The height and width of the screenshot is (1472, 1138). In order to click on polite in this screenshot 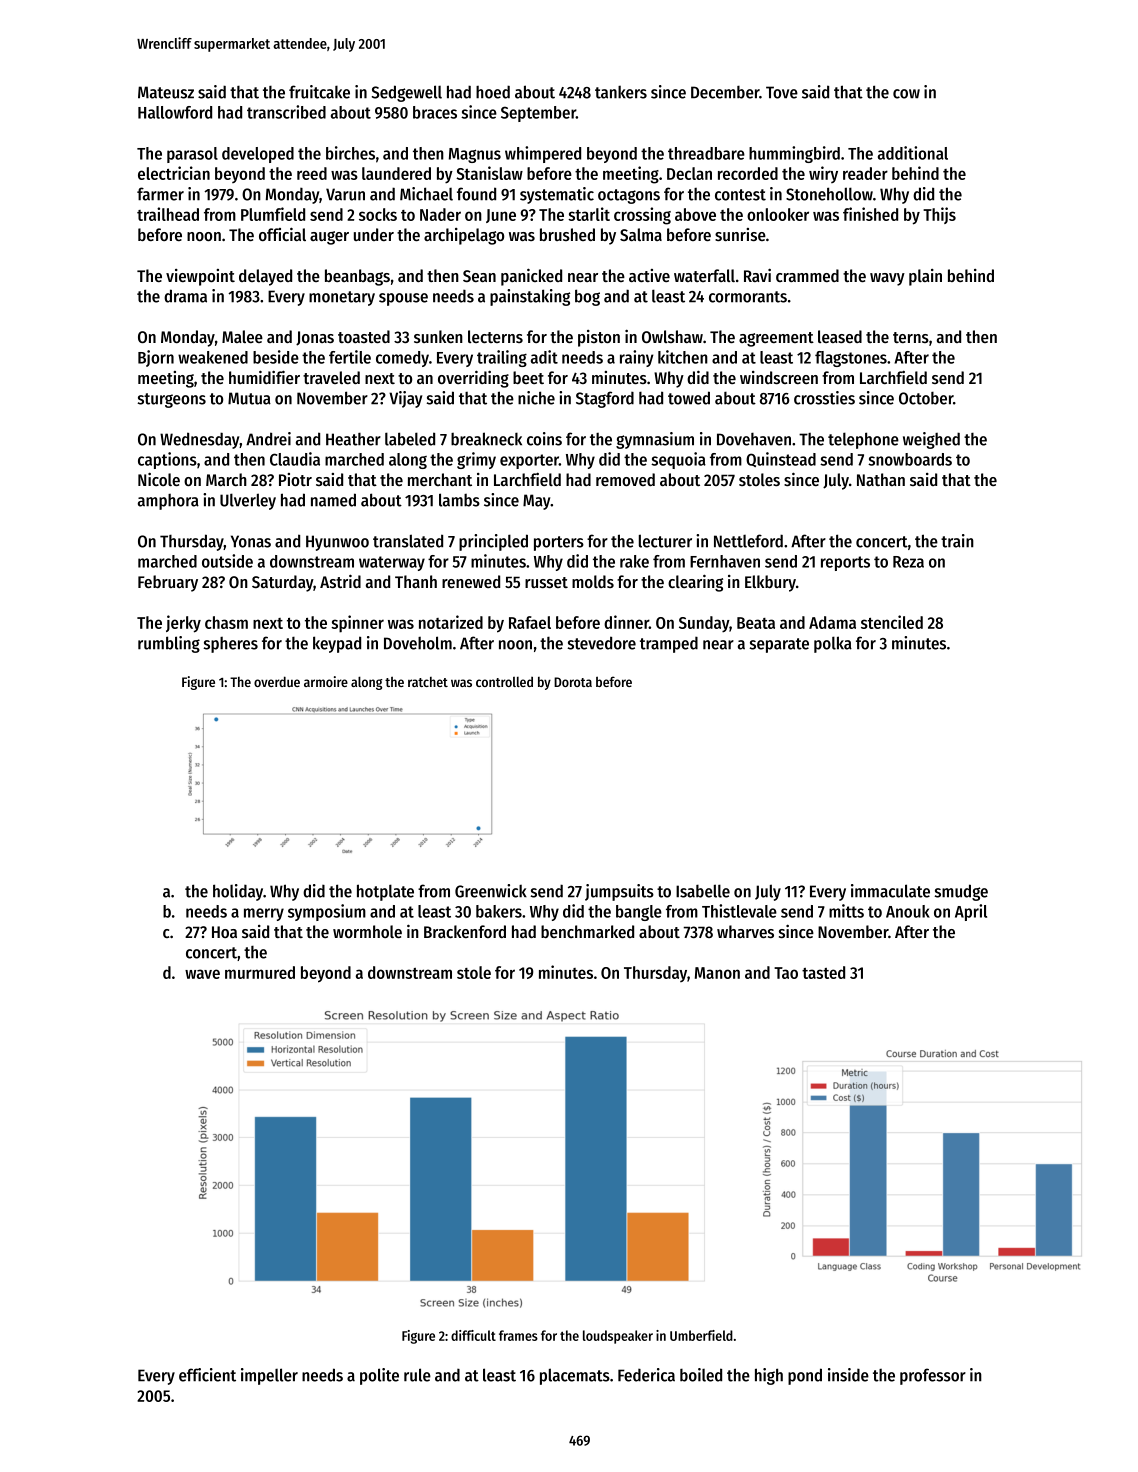, I will do `click(379, 1376)`.
